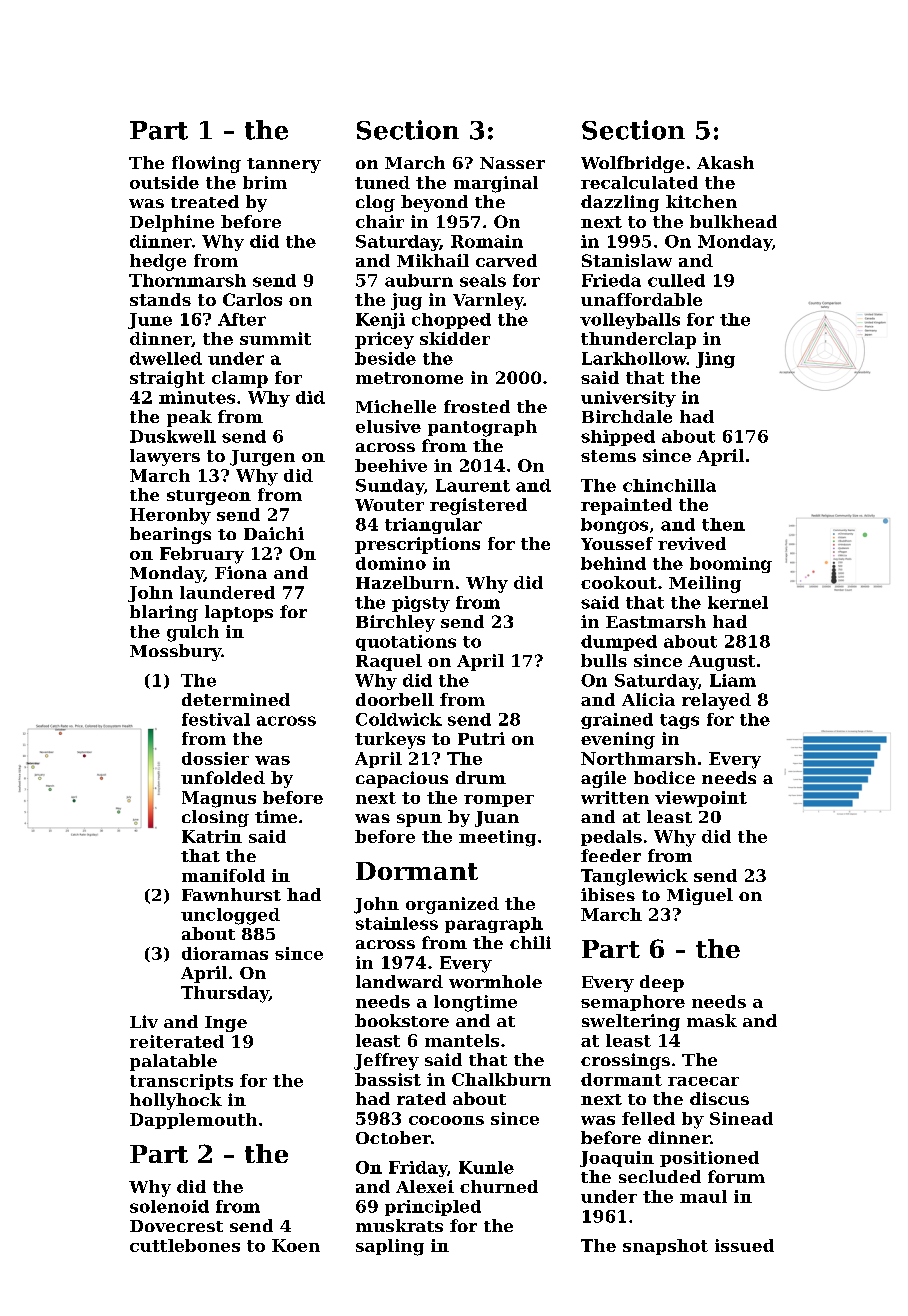  What do you see at coordinates (226, 1024) in the screenshot?
I see `Inge` at bounding box center [226, 1024].
